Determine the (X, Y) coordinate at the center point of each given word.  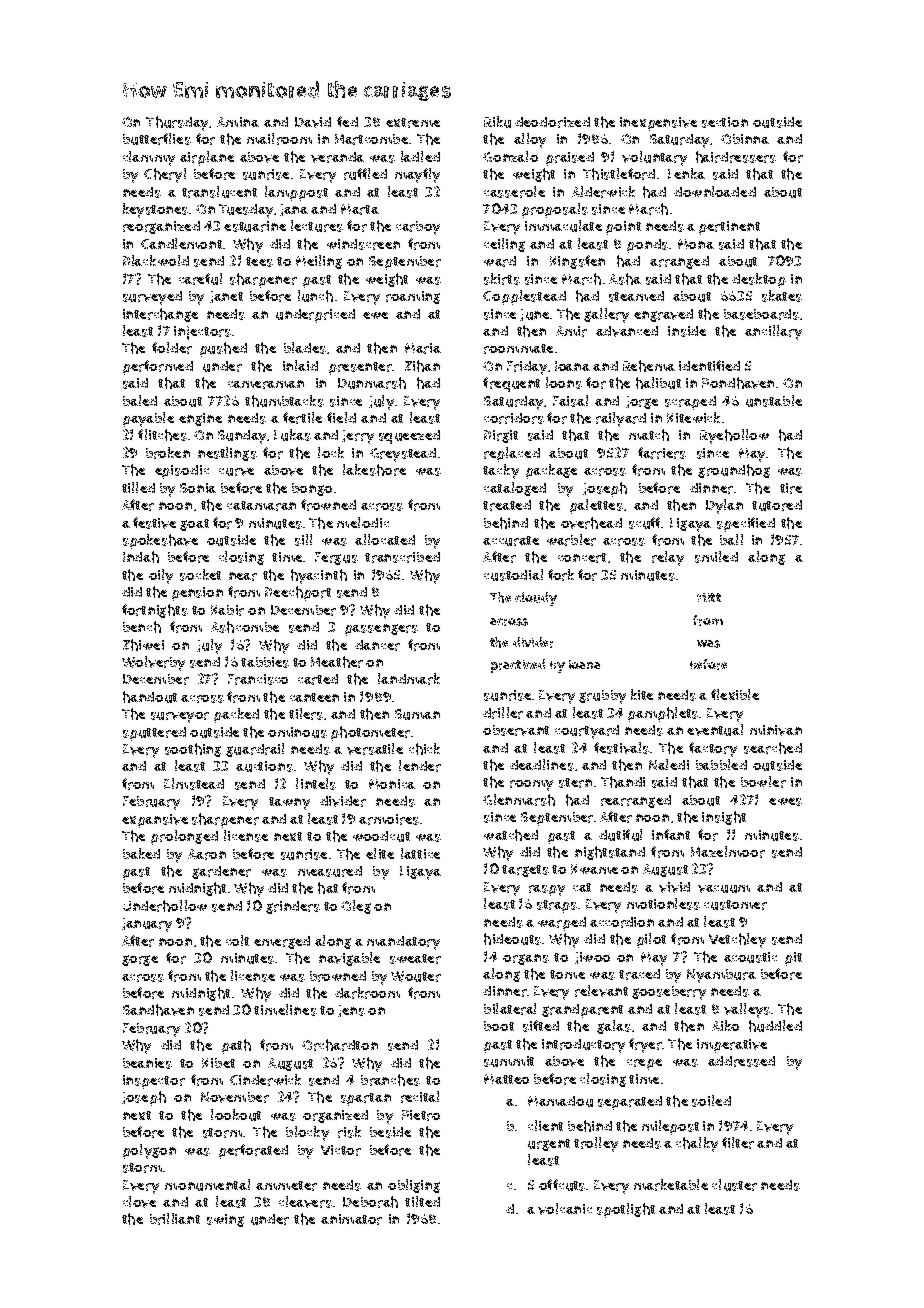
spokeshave (160, 541)
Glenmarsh (519, 800)
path (236, 1046)
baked (141, 853)
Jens (351, 1011)
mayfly (417, 175)
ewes (785, 802)
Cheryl (165, 175)
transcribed (402, 557)
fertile (302, 418)
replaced (512, 454)
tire (791, 488)
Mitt (709, 597)
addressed (741, 1061)
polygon (149, 1151)
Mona (696, 244)
